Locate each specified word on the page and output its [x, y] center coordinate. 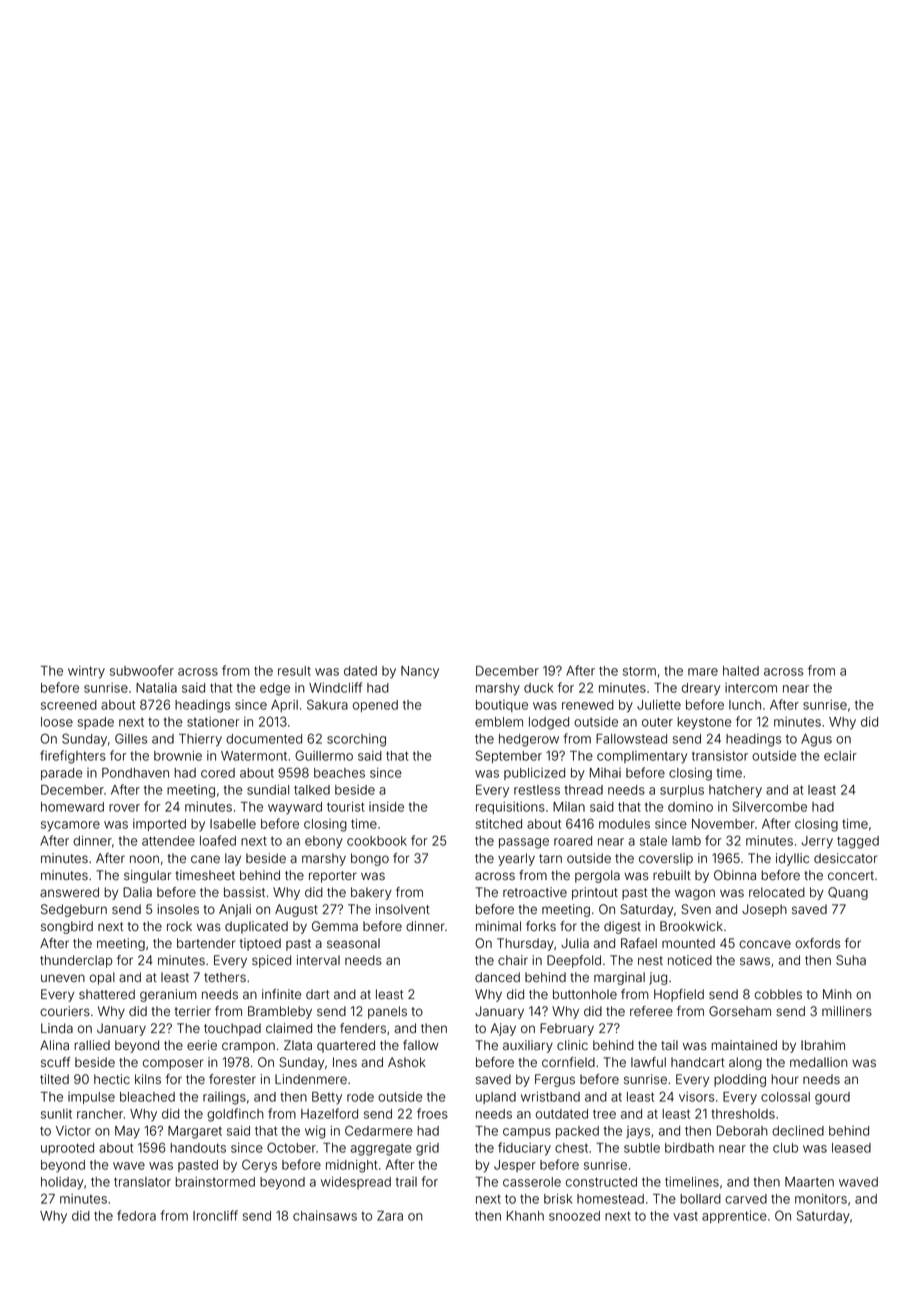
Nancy [420, 672]
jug [658, 978]
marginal [619, 978]
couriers [65, 1011]
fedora [136, 1215]
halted [741, 671]
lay [233, 859]
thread [583, 790]
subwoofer [142, 670]
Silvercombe [769, 806]
